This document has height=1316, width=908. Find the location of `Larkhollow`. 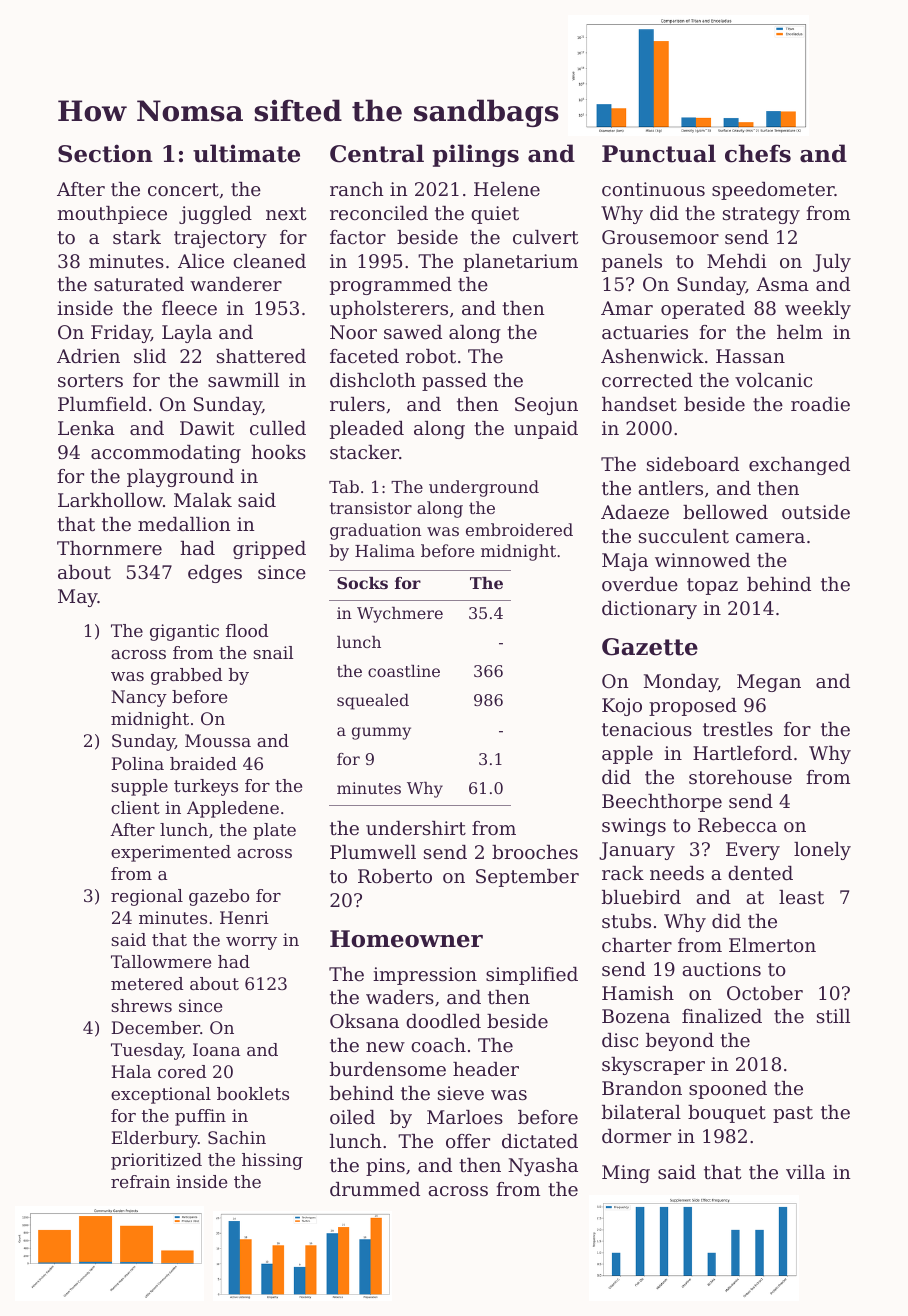

Larkhollow is located at coordinates (110, 500).
